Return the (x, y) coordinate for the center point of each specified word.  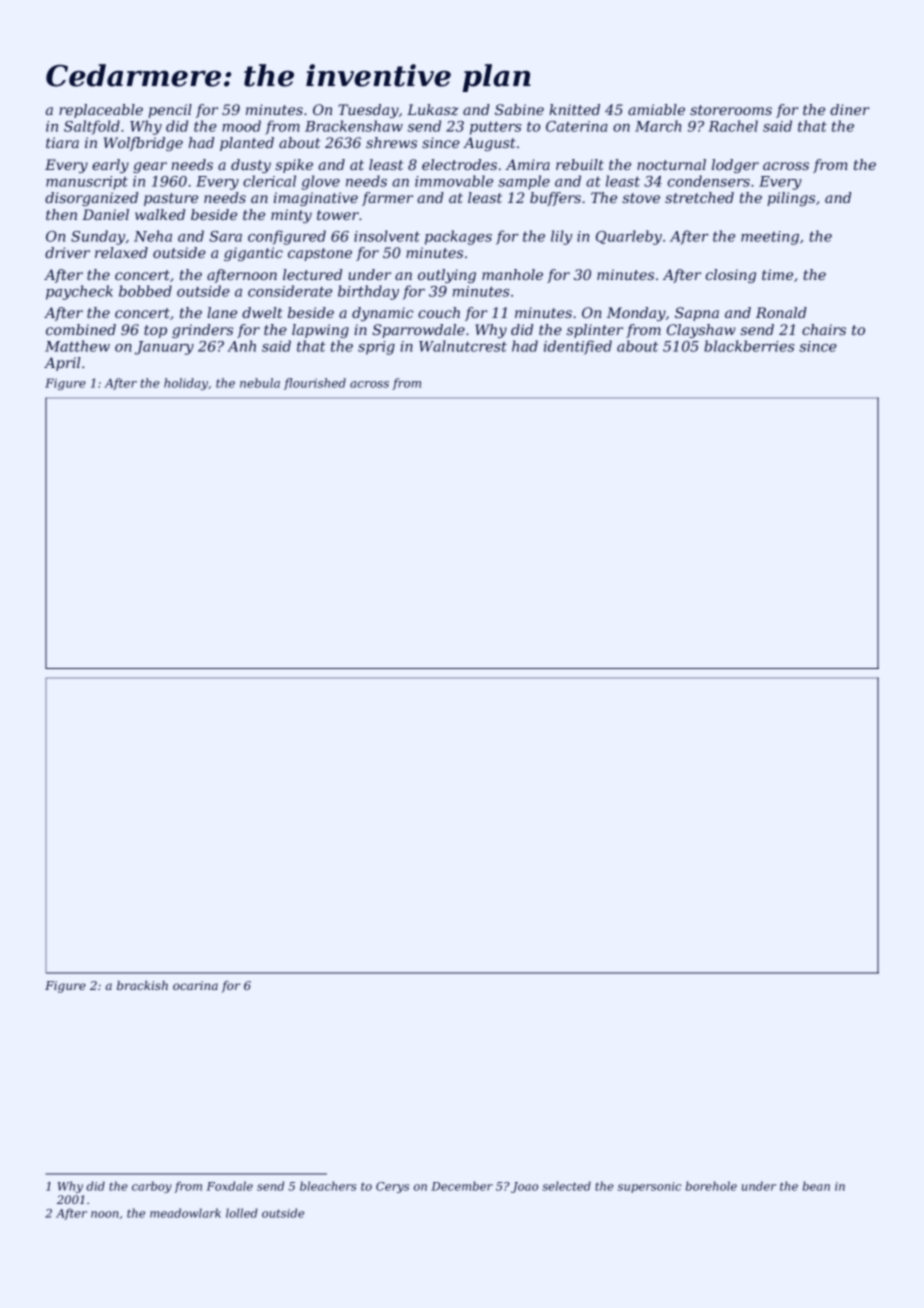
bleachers (328, 1186)
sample (524, 182)
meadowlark (185, 1213)
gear (150, 167)
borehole (711, 1186)
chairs (824, 329)
